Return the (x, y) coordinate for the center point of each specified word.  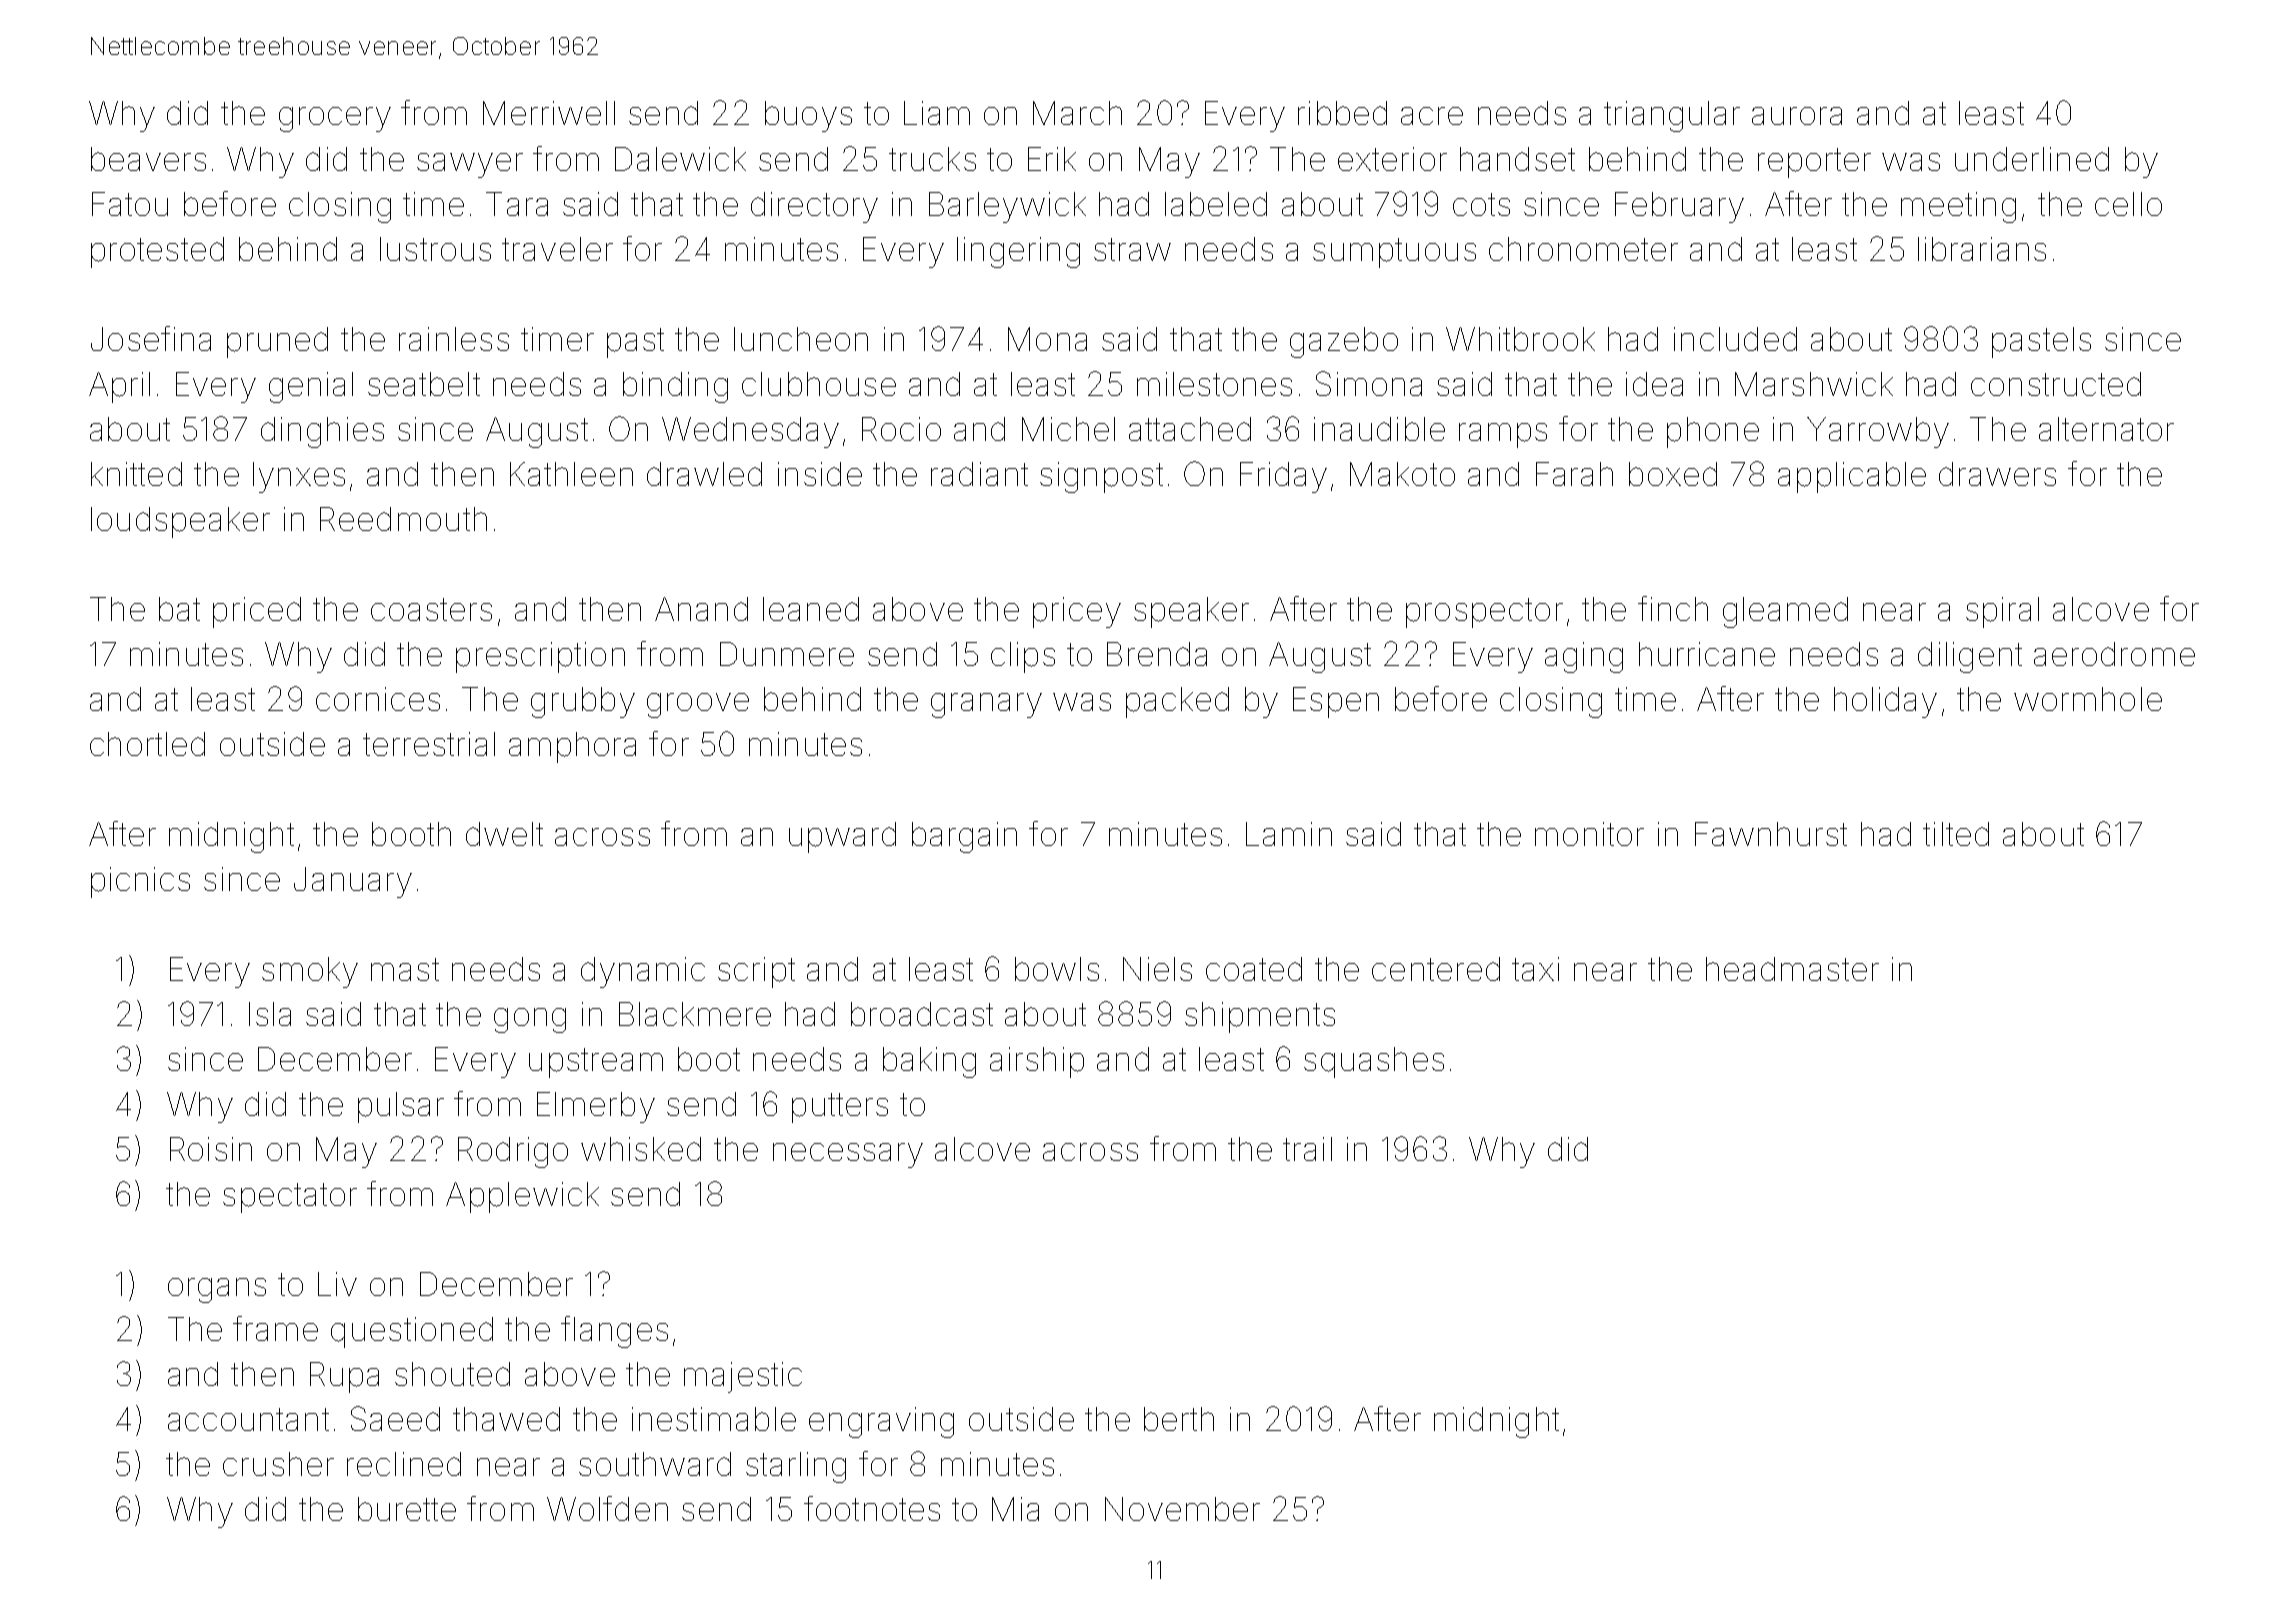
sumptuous (1394, 253)
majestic (743, 1377)
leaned (811, 609)
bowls (1057, 969)
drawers (1997, 474)
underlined (2032, 159)
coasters (431, 609)
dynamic (643, 972)
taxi (1535, 969)
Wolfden (607, 1508)
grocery (335, 119)
